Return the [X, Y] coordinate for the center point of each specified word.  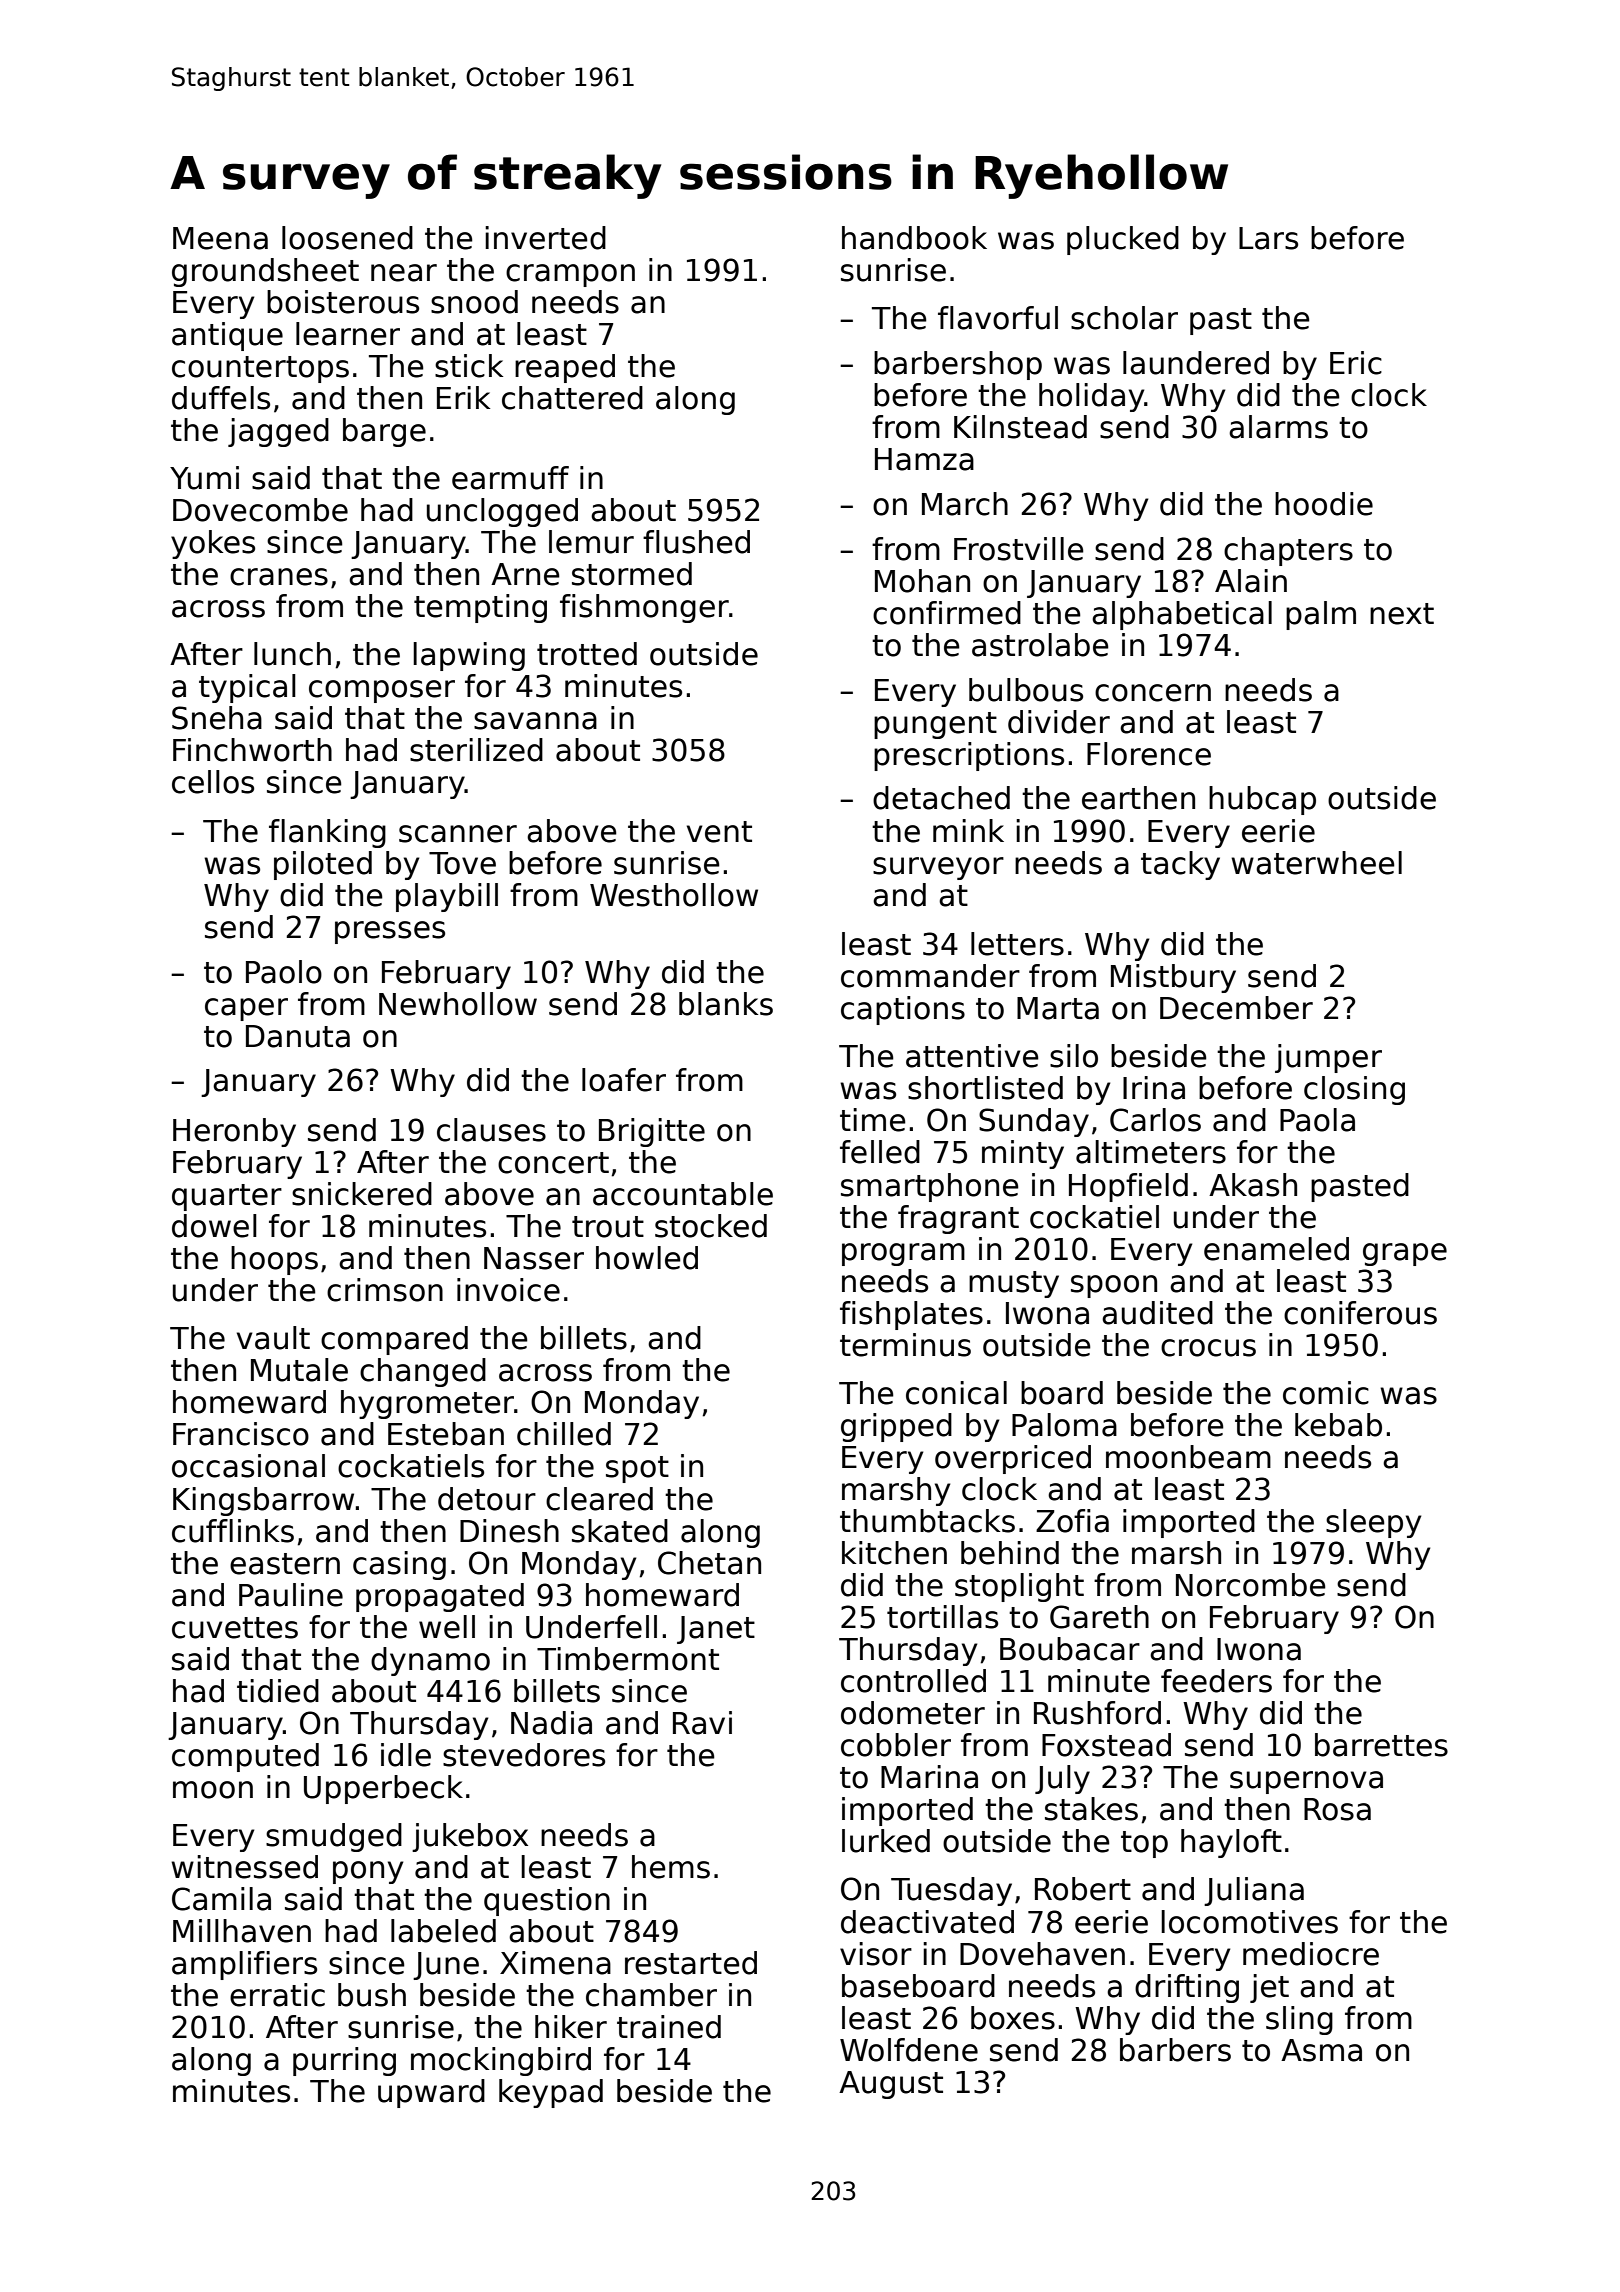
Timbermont [628, 1659]
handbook [914, 238]
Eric [1356, 363]
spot [637, 1469]
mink [968, 830]
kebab [1338, 1425]
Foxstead [1106, 1745]
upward [431, 2093]
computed [245, 1757]
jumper [1328, 1058]
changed [423, 1372]
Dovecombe [260, 510]
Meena [220, 238]
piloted [323, 865]
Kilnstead [1020, 427]
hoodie [1324, 504]
